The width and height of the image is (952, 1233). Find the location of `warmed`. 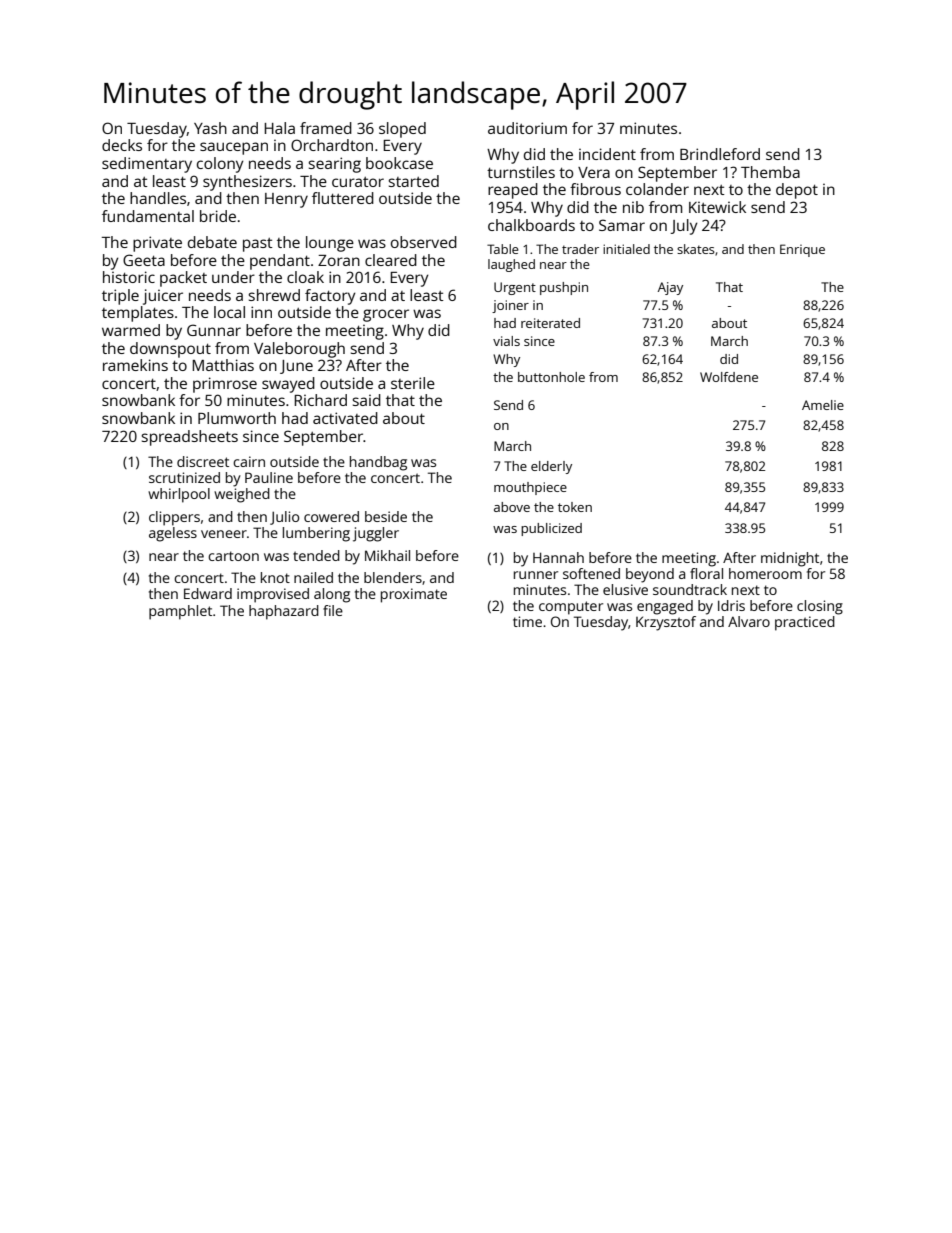

warmed is located at coordinates (131, 330).
